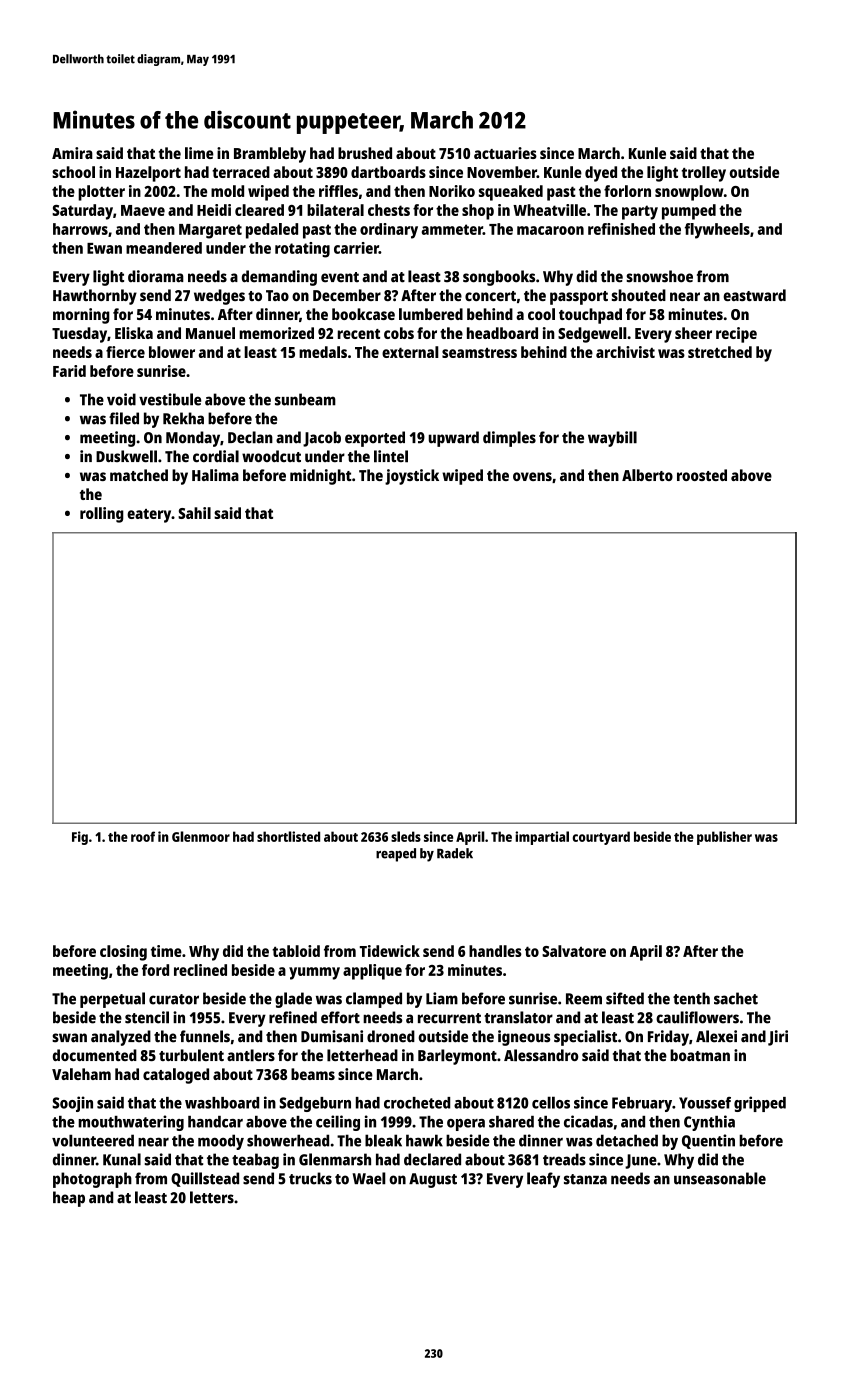 The width and height of the document is (849, 1400). What do you see at coordinates (412, 477) in the document?
I see `joystick` at bounding box center [412, 477].
